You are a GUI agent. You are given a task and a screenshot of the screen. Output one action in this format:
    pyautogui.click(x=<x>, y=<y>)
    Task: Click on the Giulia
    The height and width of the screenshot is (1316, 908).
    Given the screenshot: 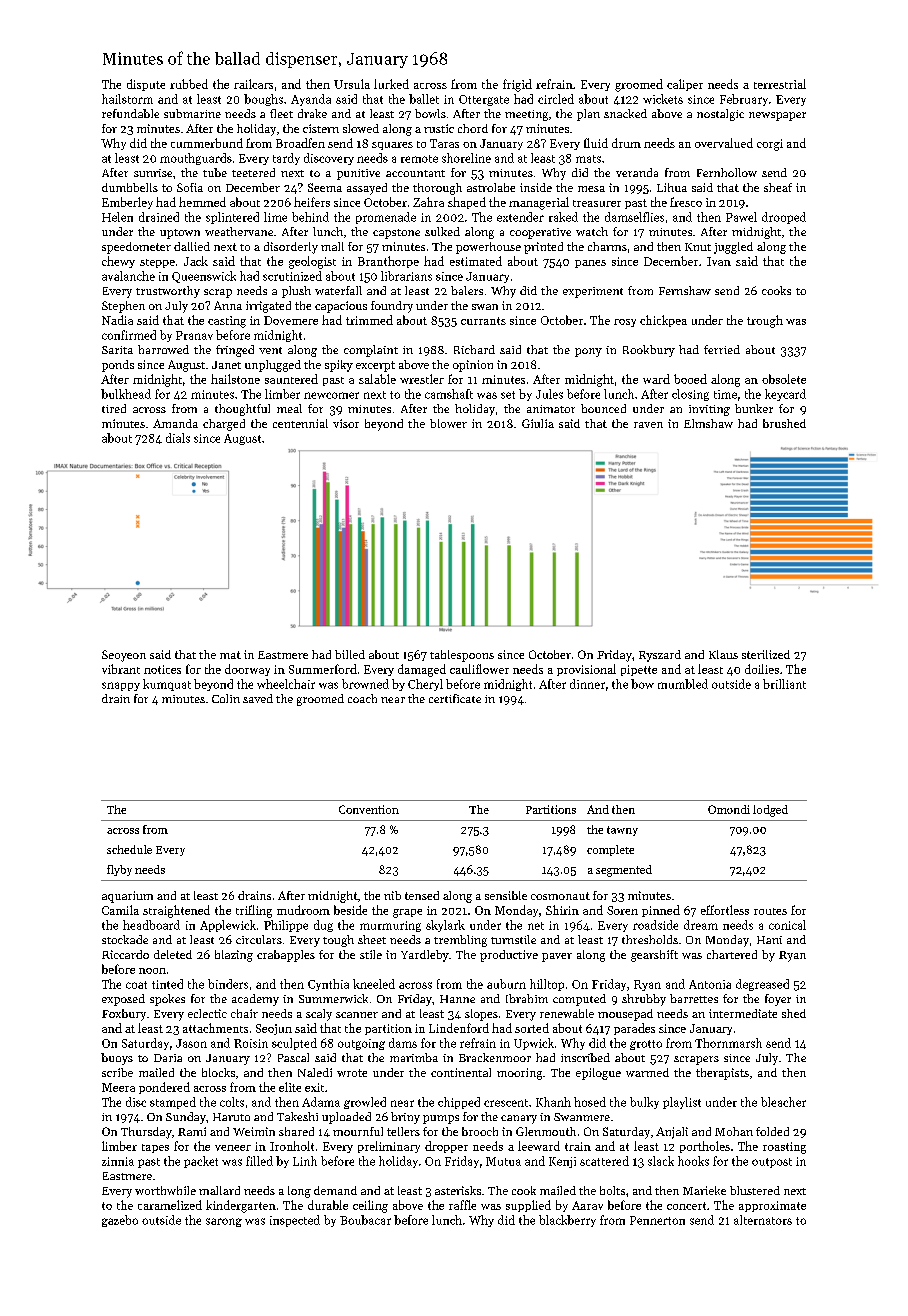 What is the action you would take?
    pyautogui.click(x=538, y=423)
